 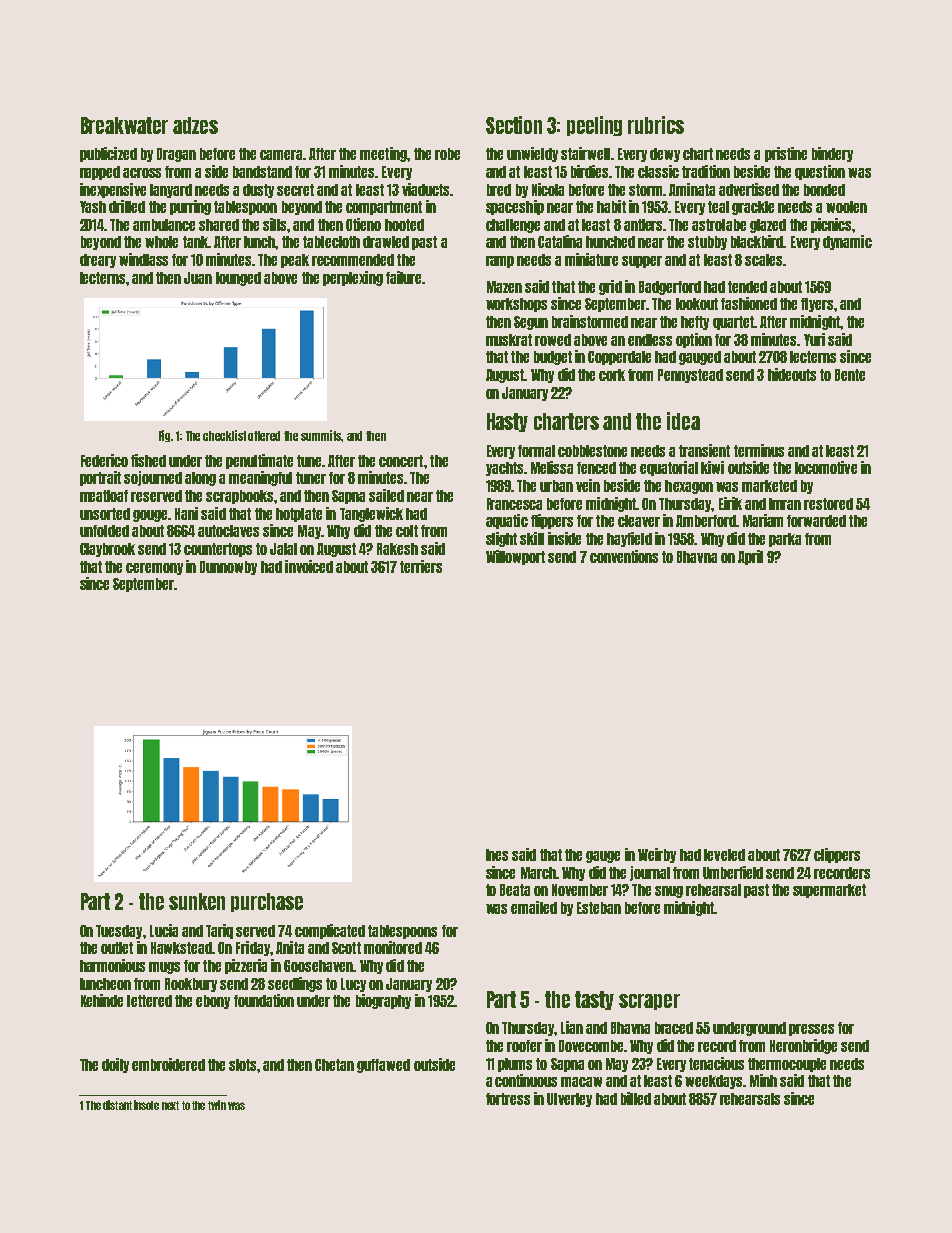 What do you see at coordinates (657, 855) in the image?
I see `Weirby` at bounding box center [657, 855].
